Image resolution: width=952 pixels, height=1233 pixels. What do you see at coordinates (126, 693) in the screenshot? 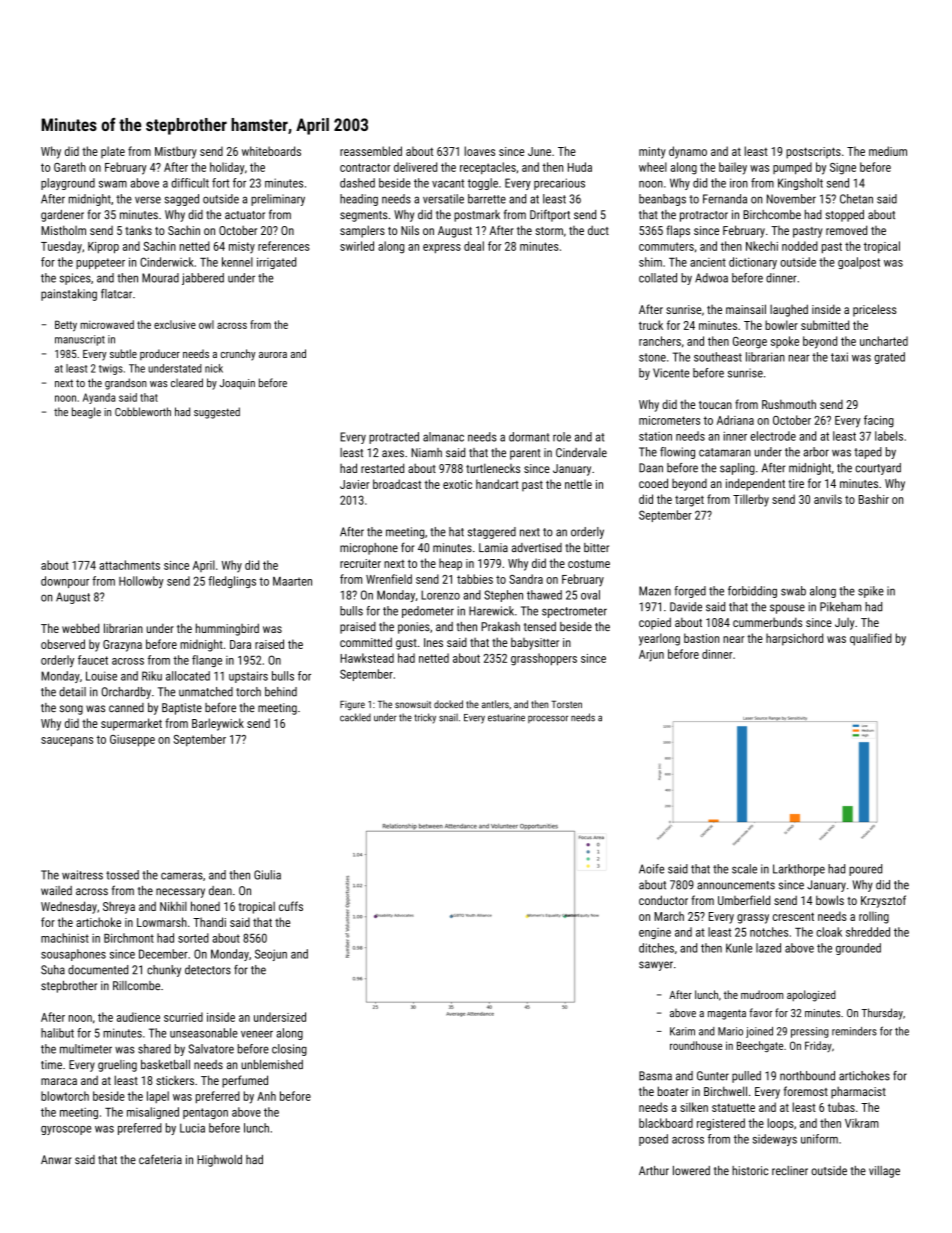
I see `Orchardby` at bounding box center [126, 693].
